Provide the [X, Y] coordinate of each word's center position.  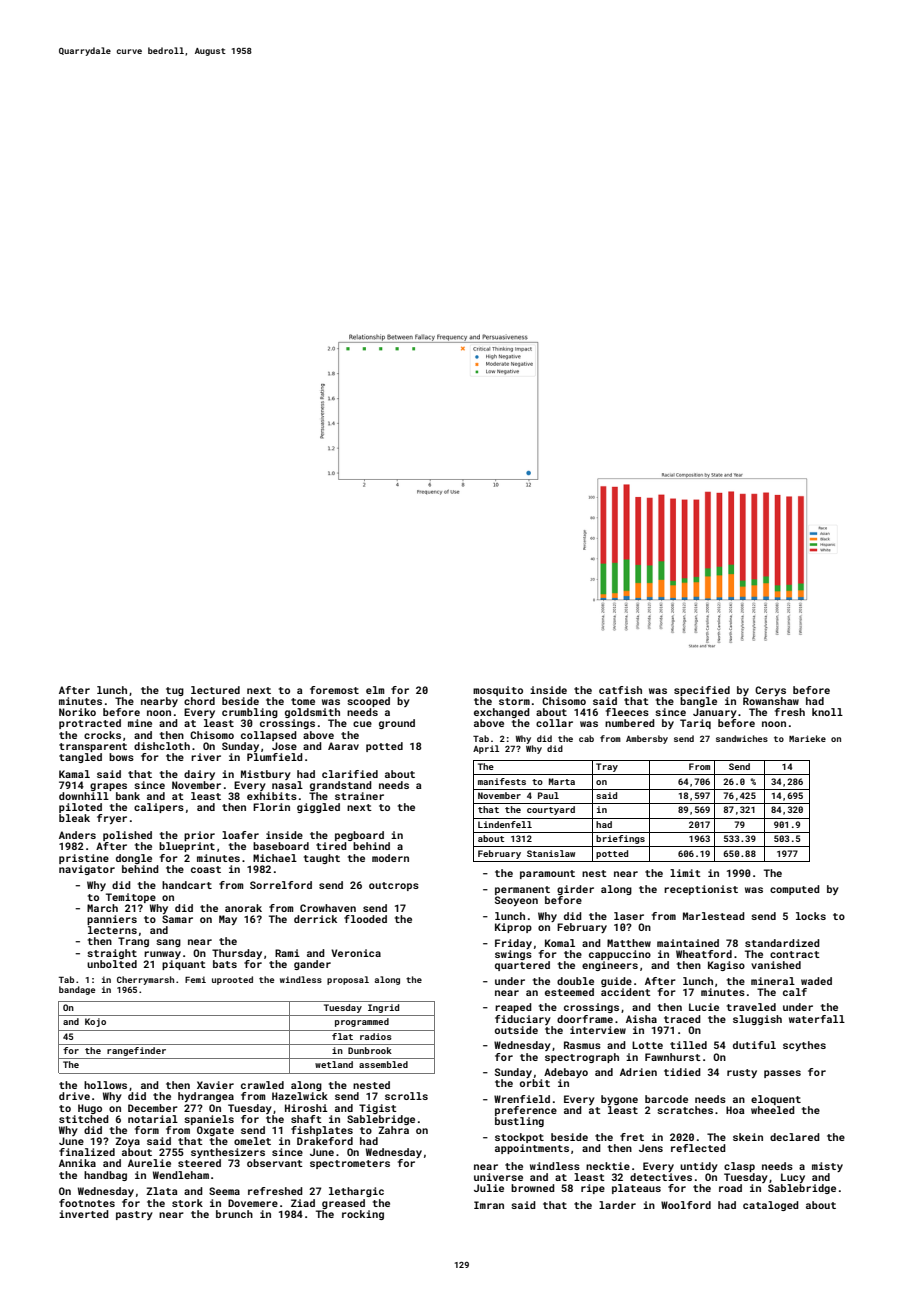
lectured [215, 690]
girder [575, 890]
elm [375, 690]
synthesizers [228, 1153]
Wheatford [704, 954]
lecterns [112, 930]
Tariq [695, 724]
